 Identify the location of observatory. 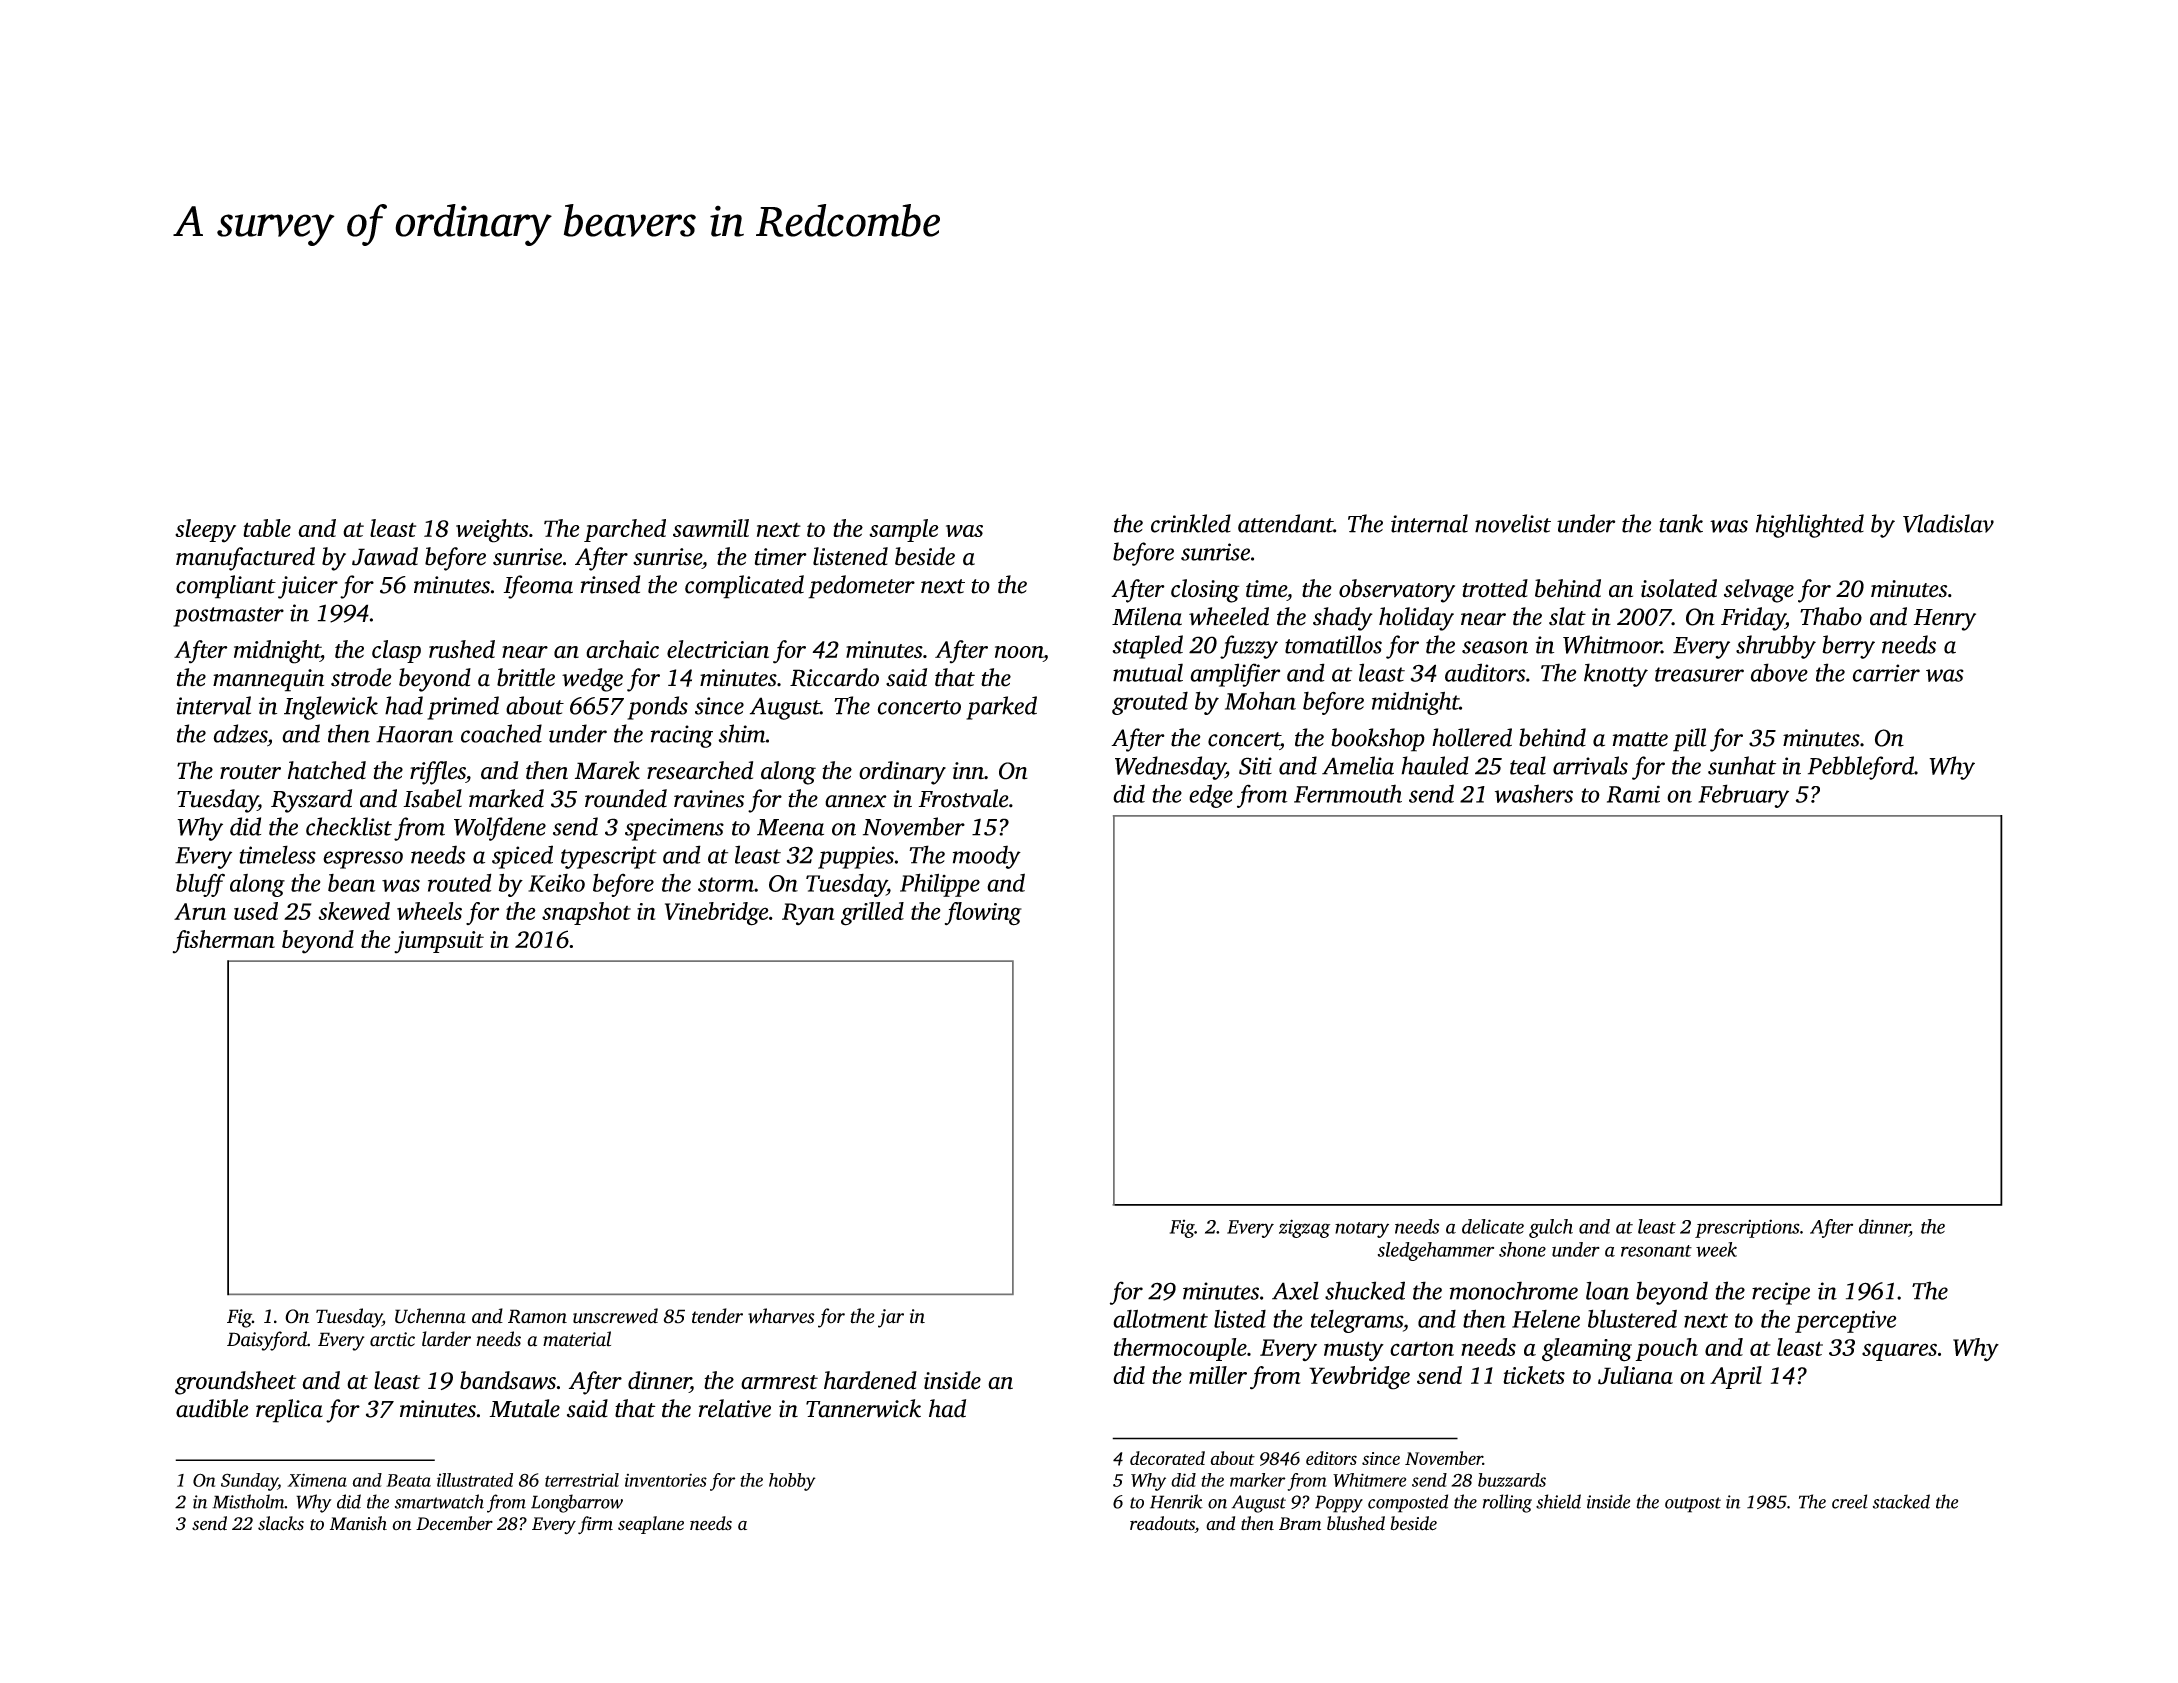
(1397, 591).
